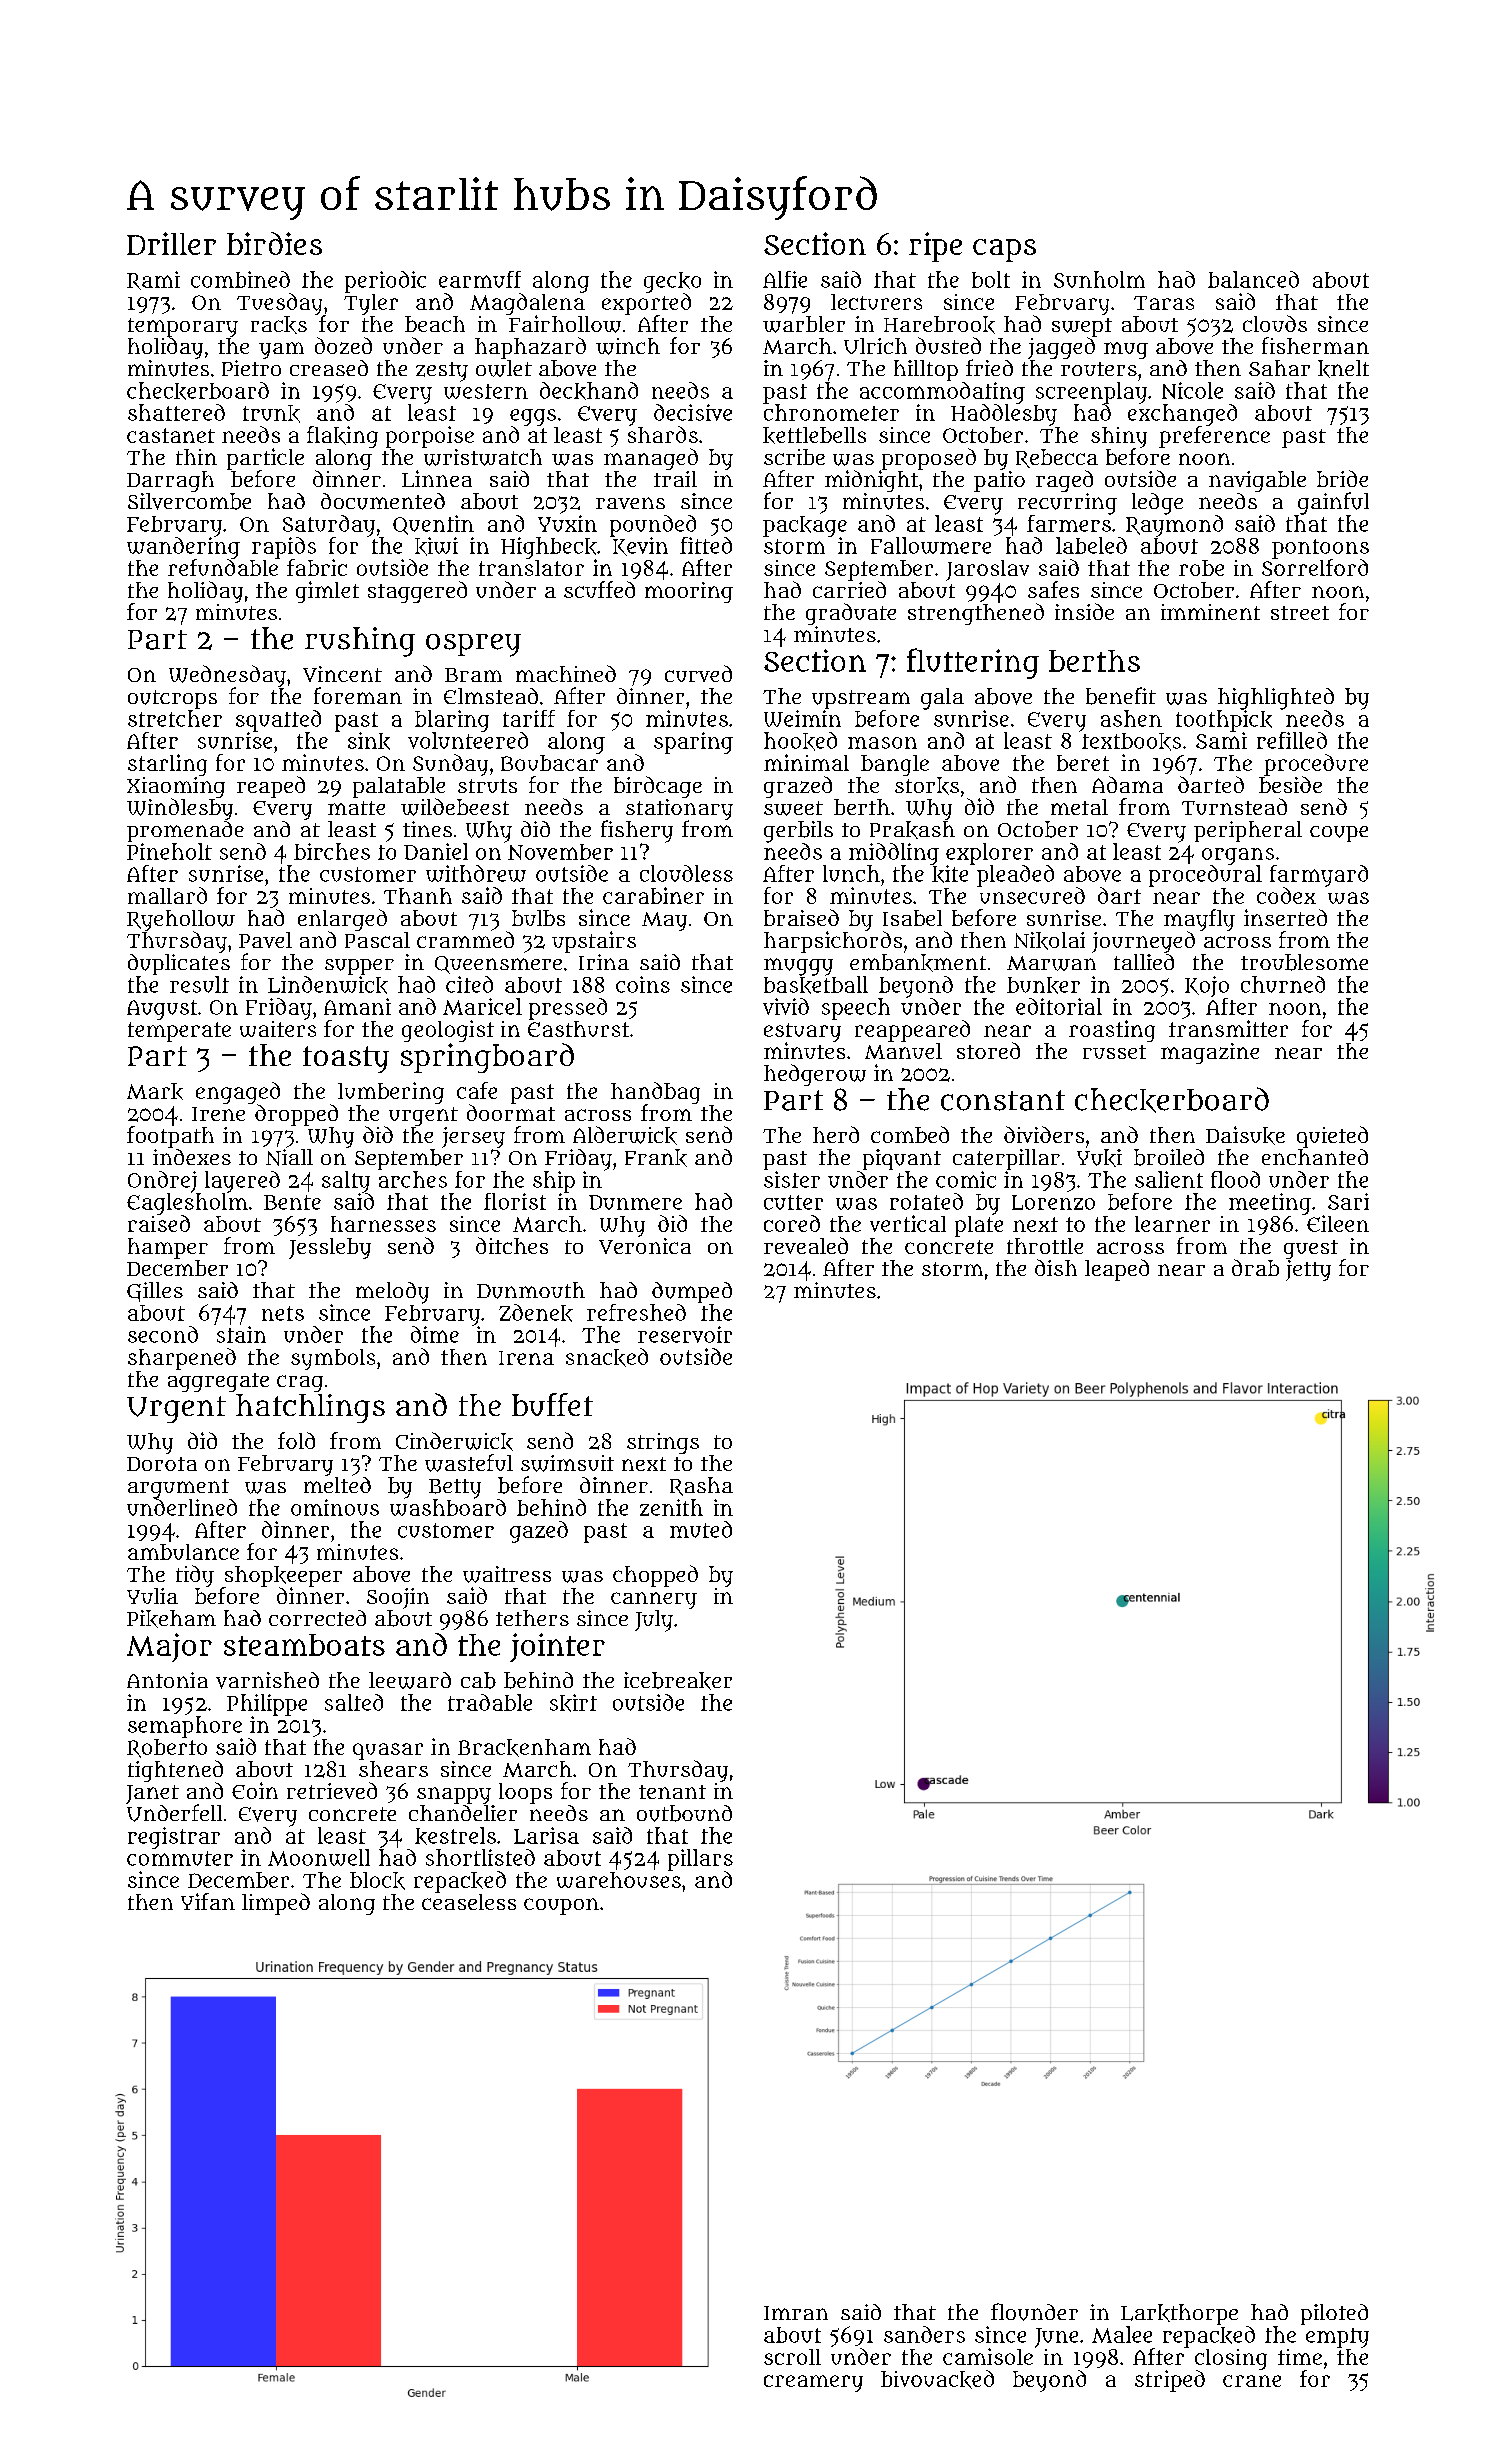 The image size is (1496, 2464). I want to click on Yifan, so click(208, 1901).
